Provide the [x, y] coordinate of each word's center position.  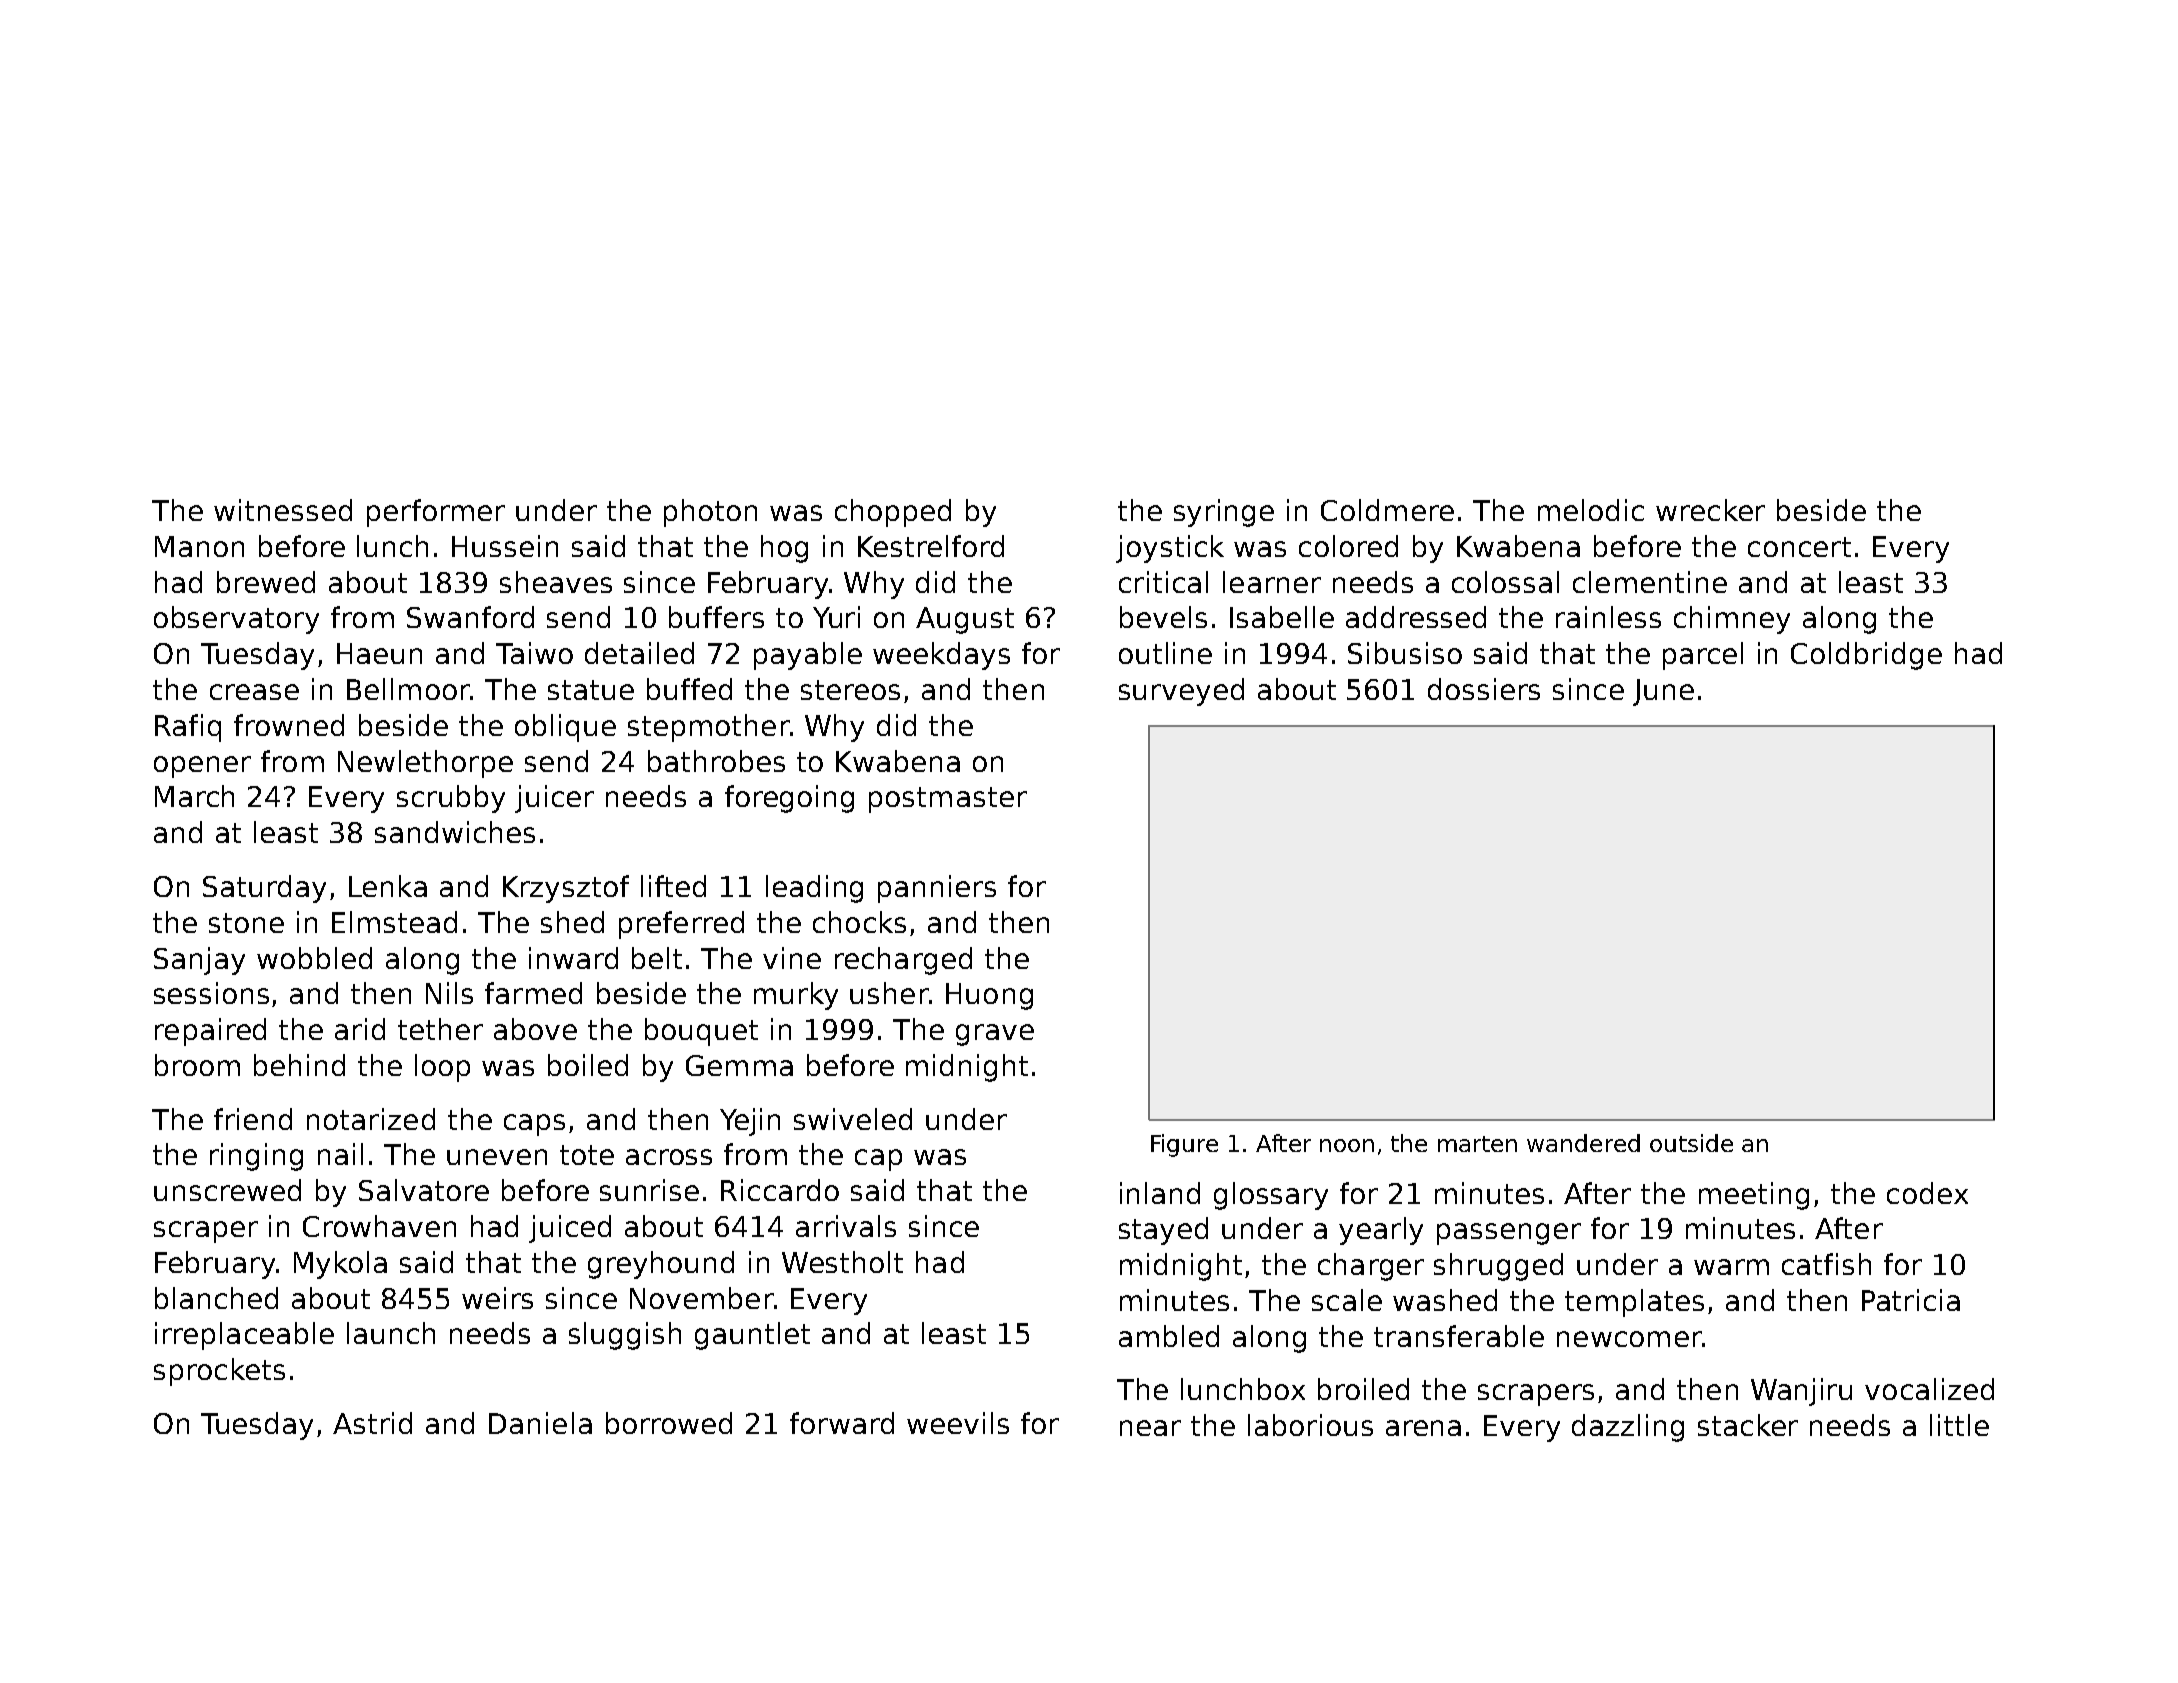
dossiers [1484, 689]
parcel [1703, 656]
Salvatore [424, 1190]
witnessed [283, 510]
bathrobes [716, 761]
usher [889, 993]
